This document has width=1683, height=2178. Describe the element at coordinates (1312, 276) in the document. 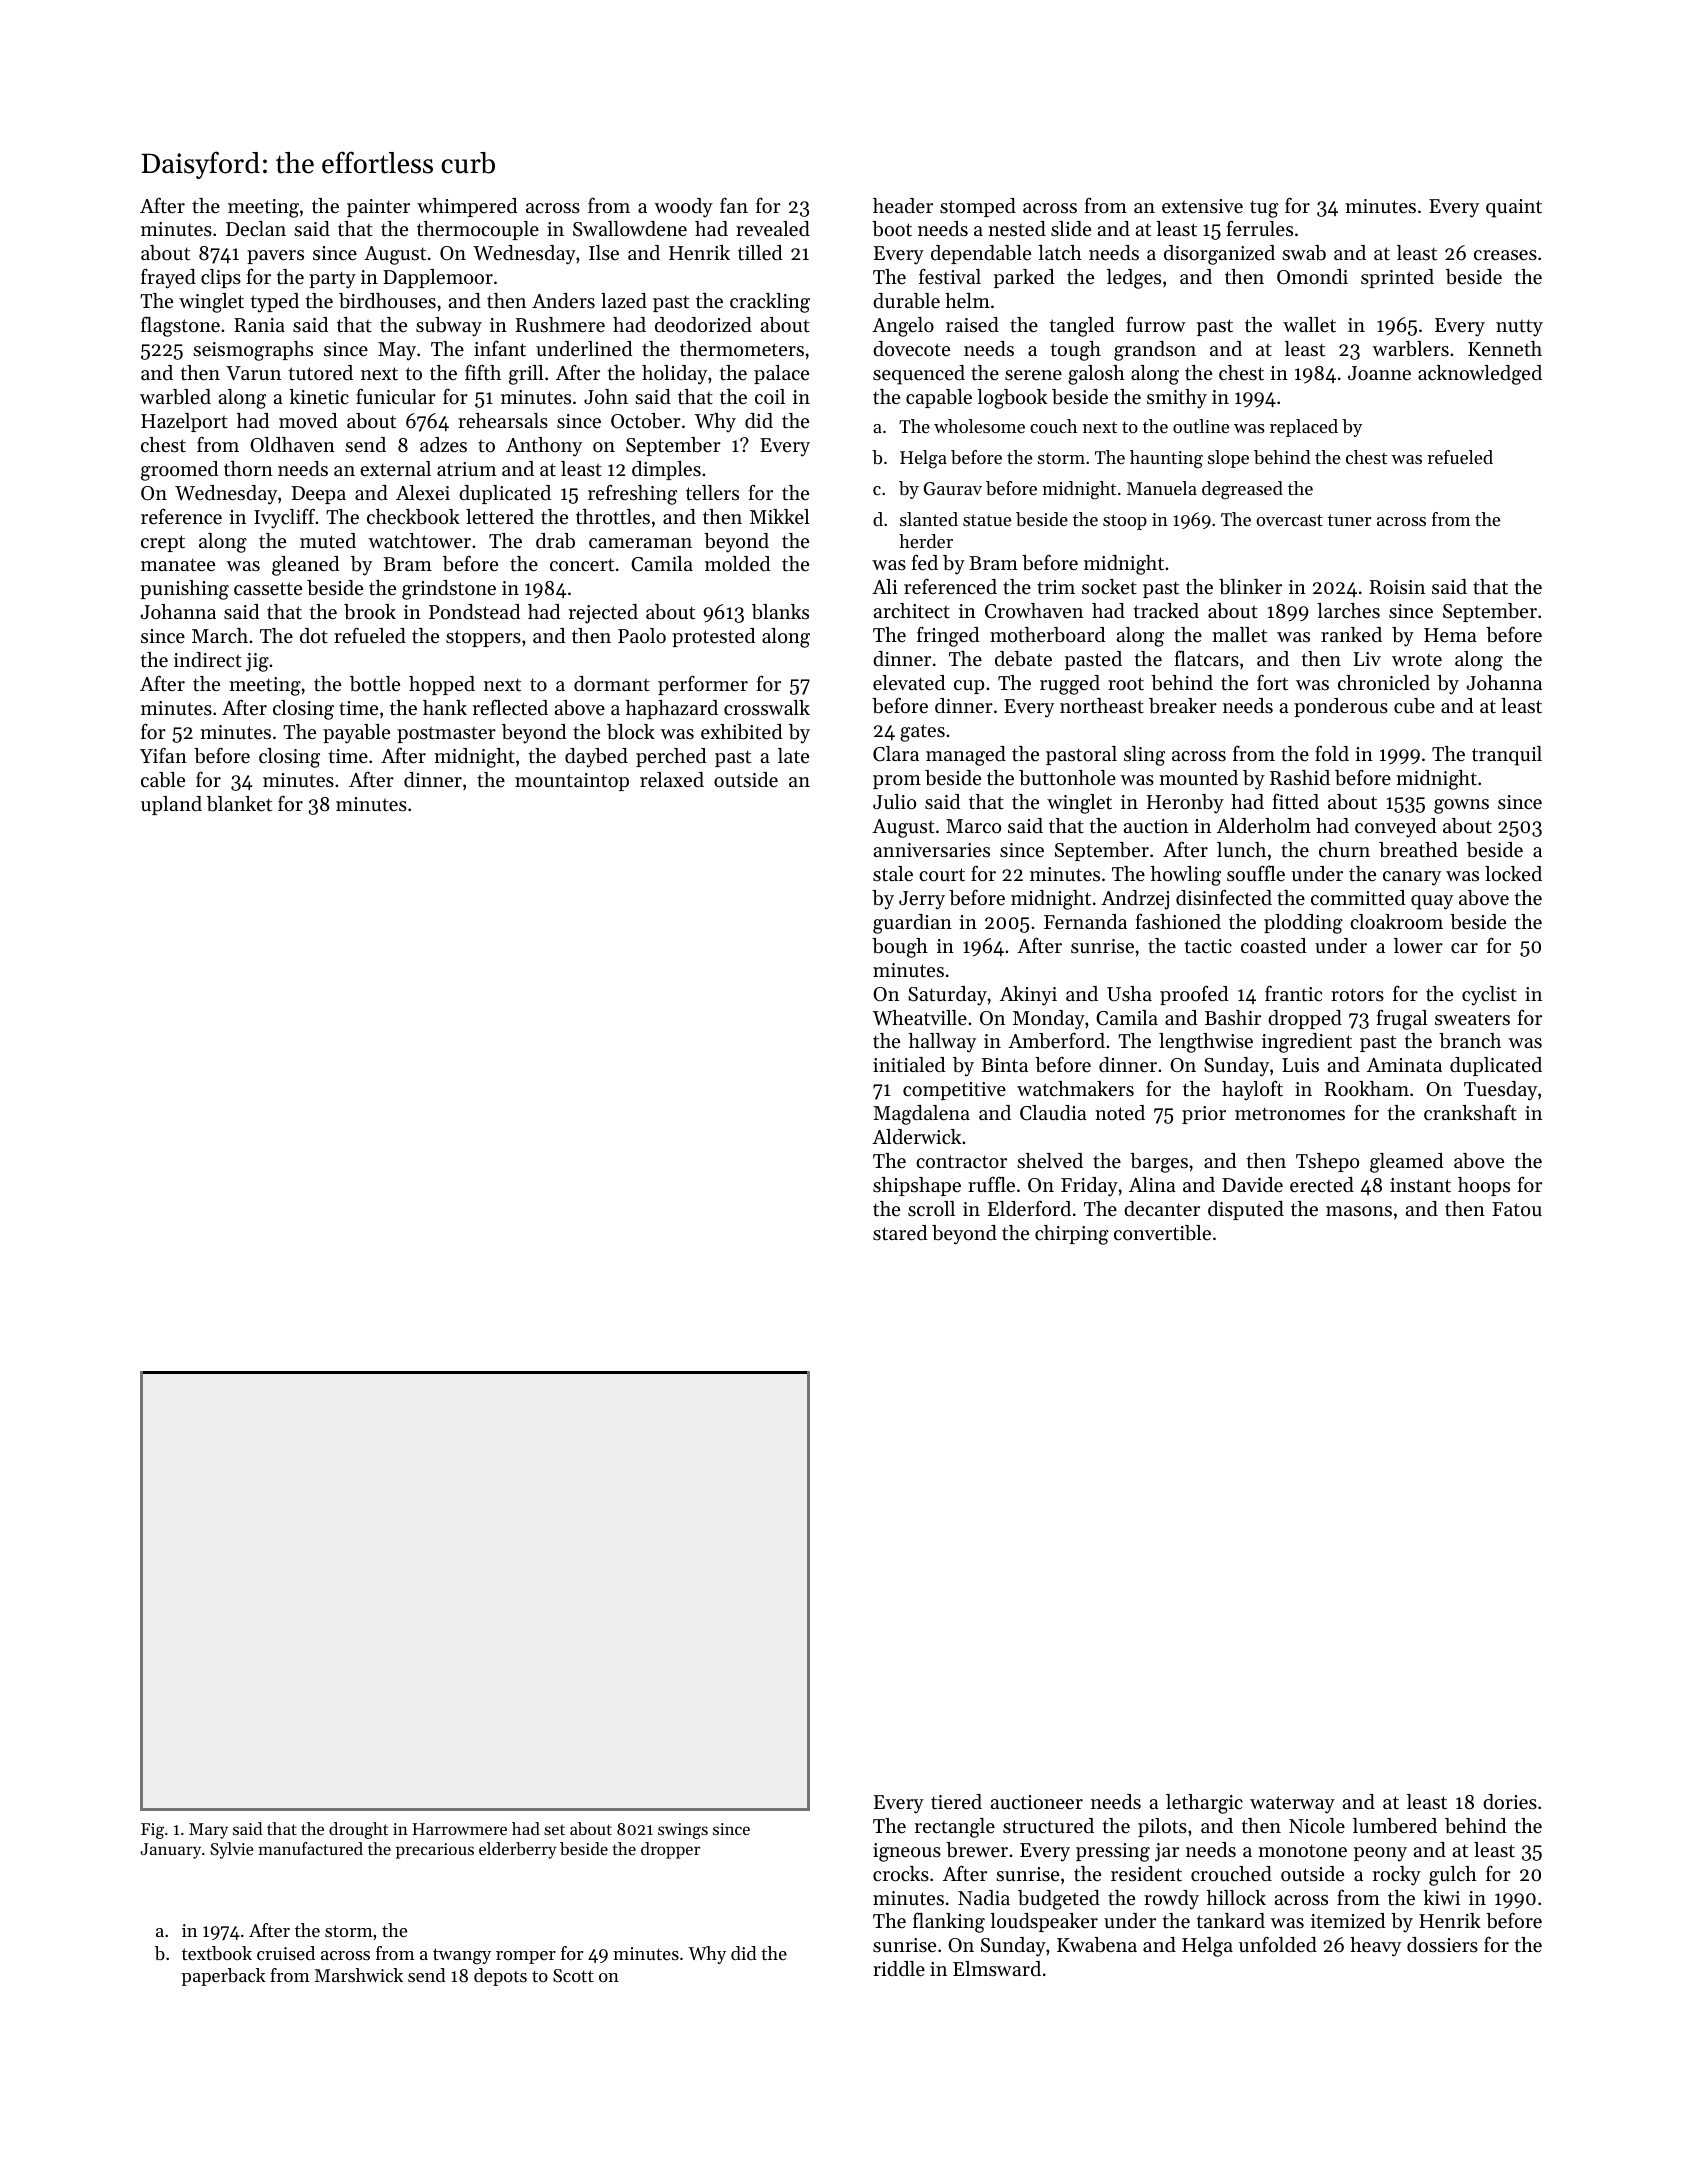

I see `Omondi` at that location.
